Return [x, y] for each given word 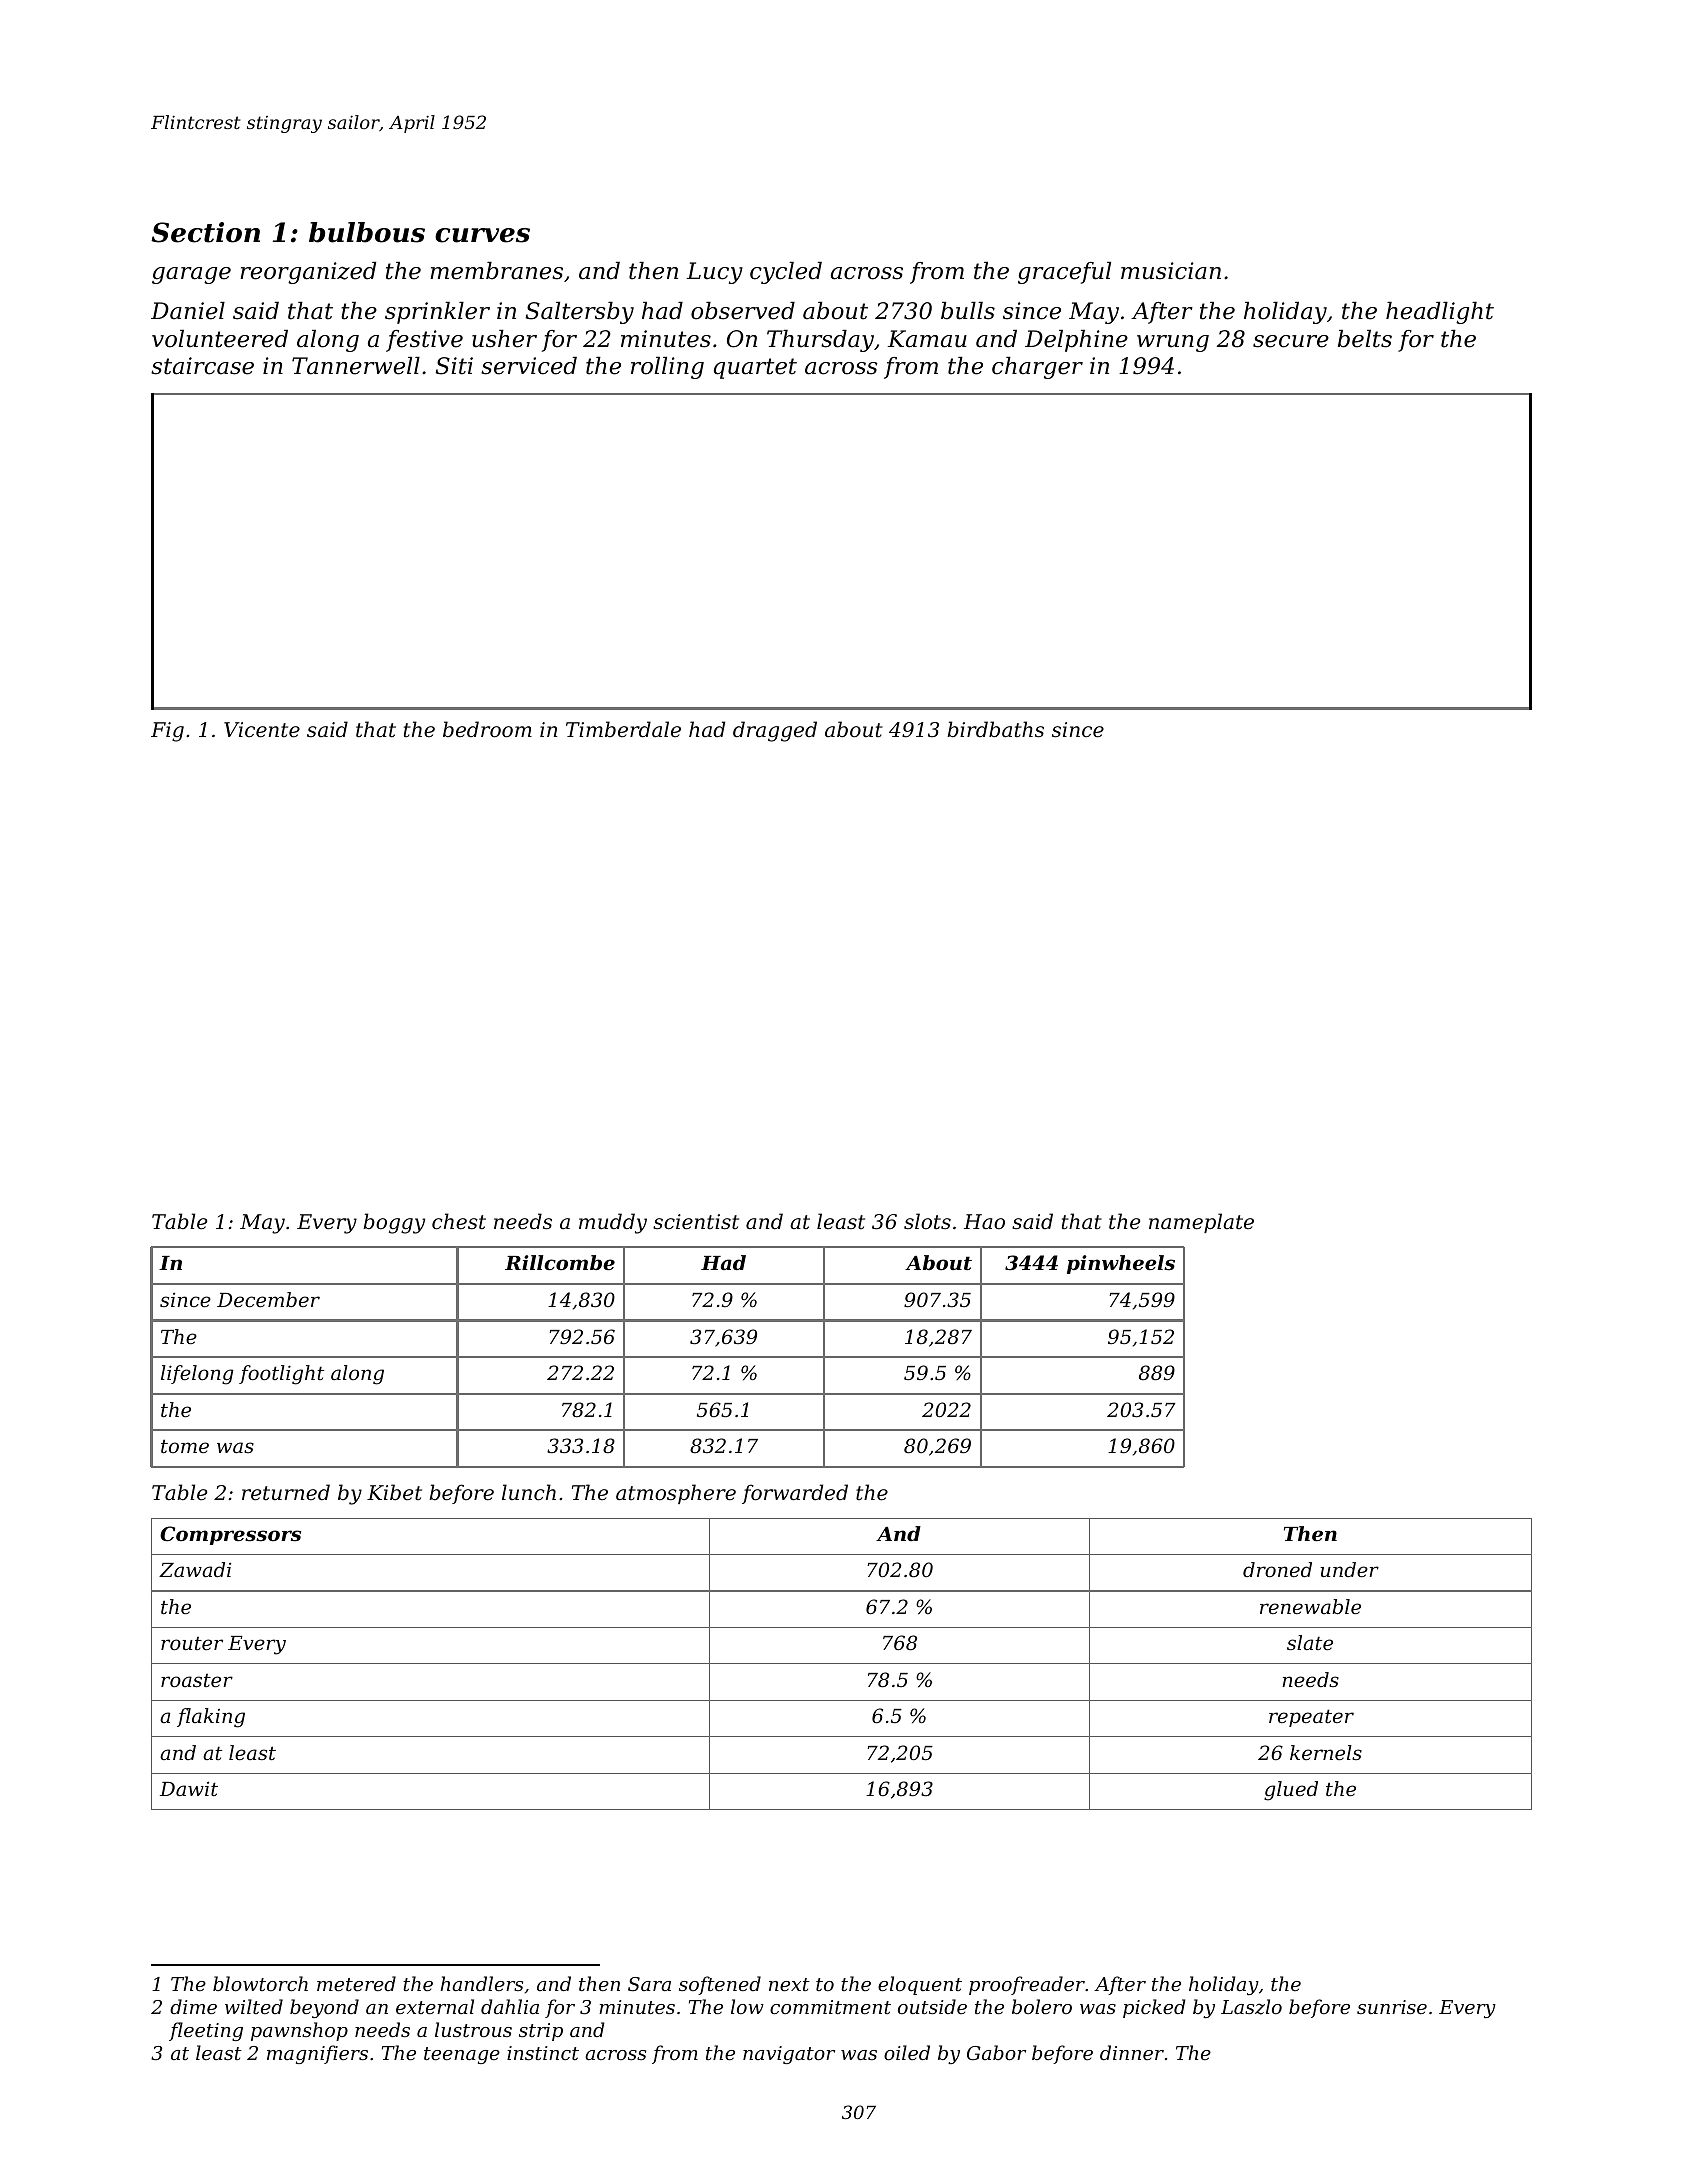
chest [459, 1221]
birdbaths [995, 729]
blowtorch [260, 1983]
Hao [984, 1222]
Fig [167, 732]
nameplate [1201, 1223]
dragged [775, 731]
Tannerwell [356, 366]
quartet [755, 368]
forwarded [795, 1494]
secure [1291, 341]
